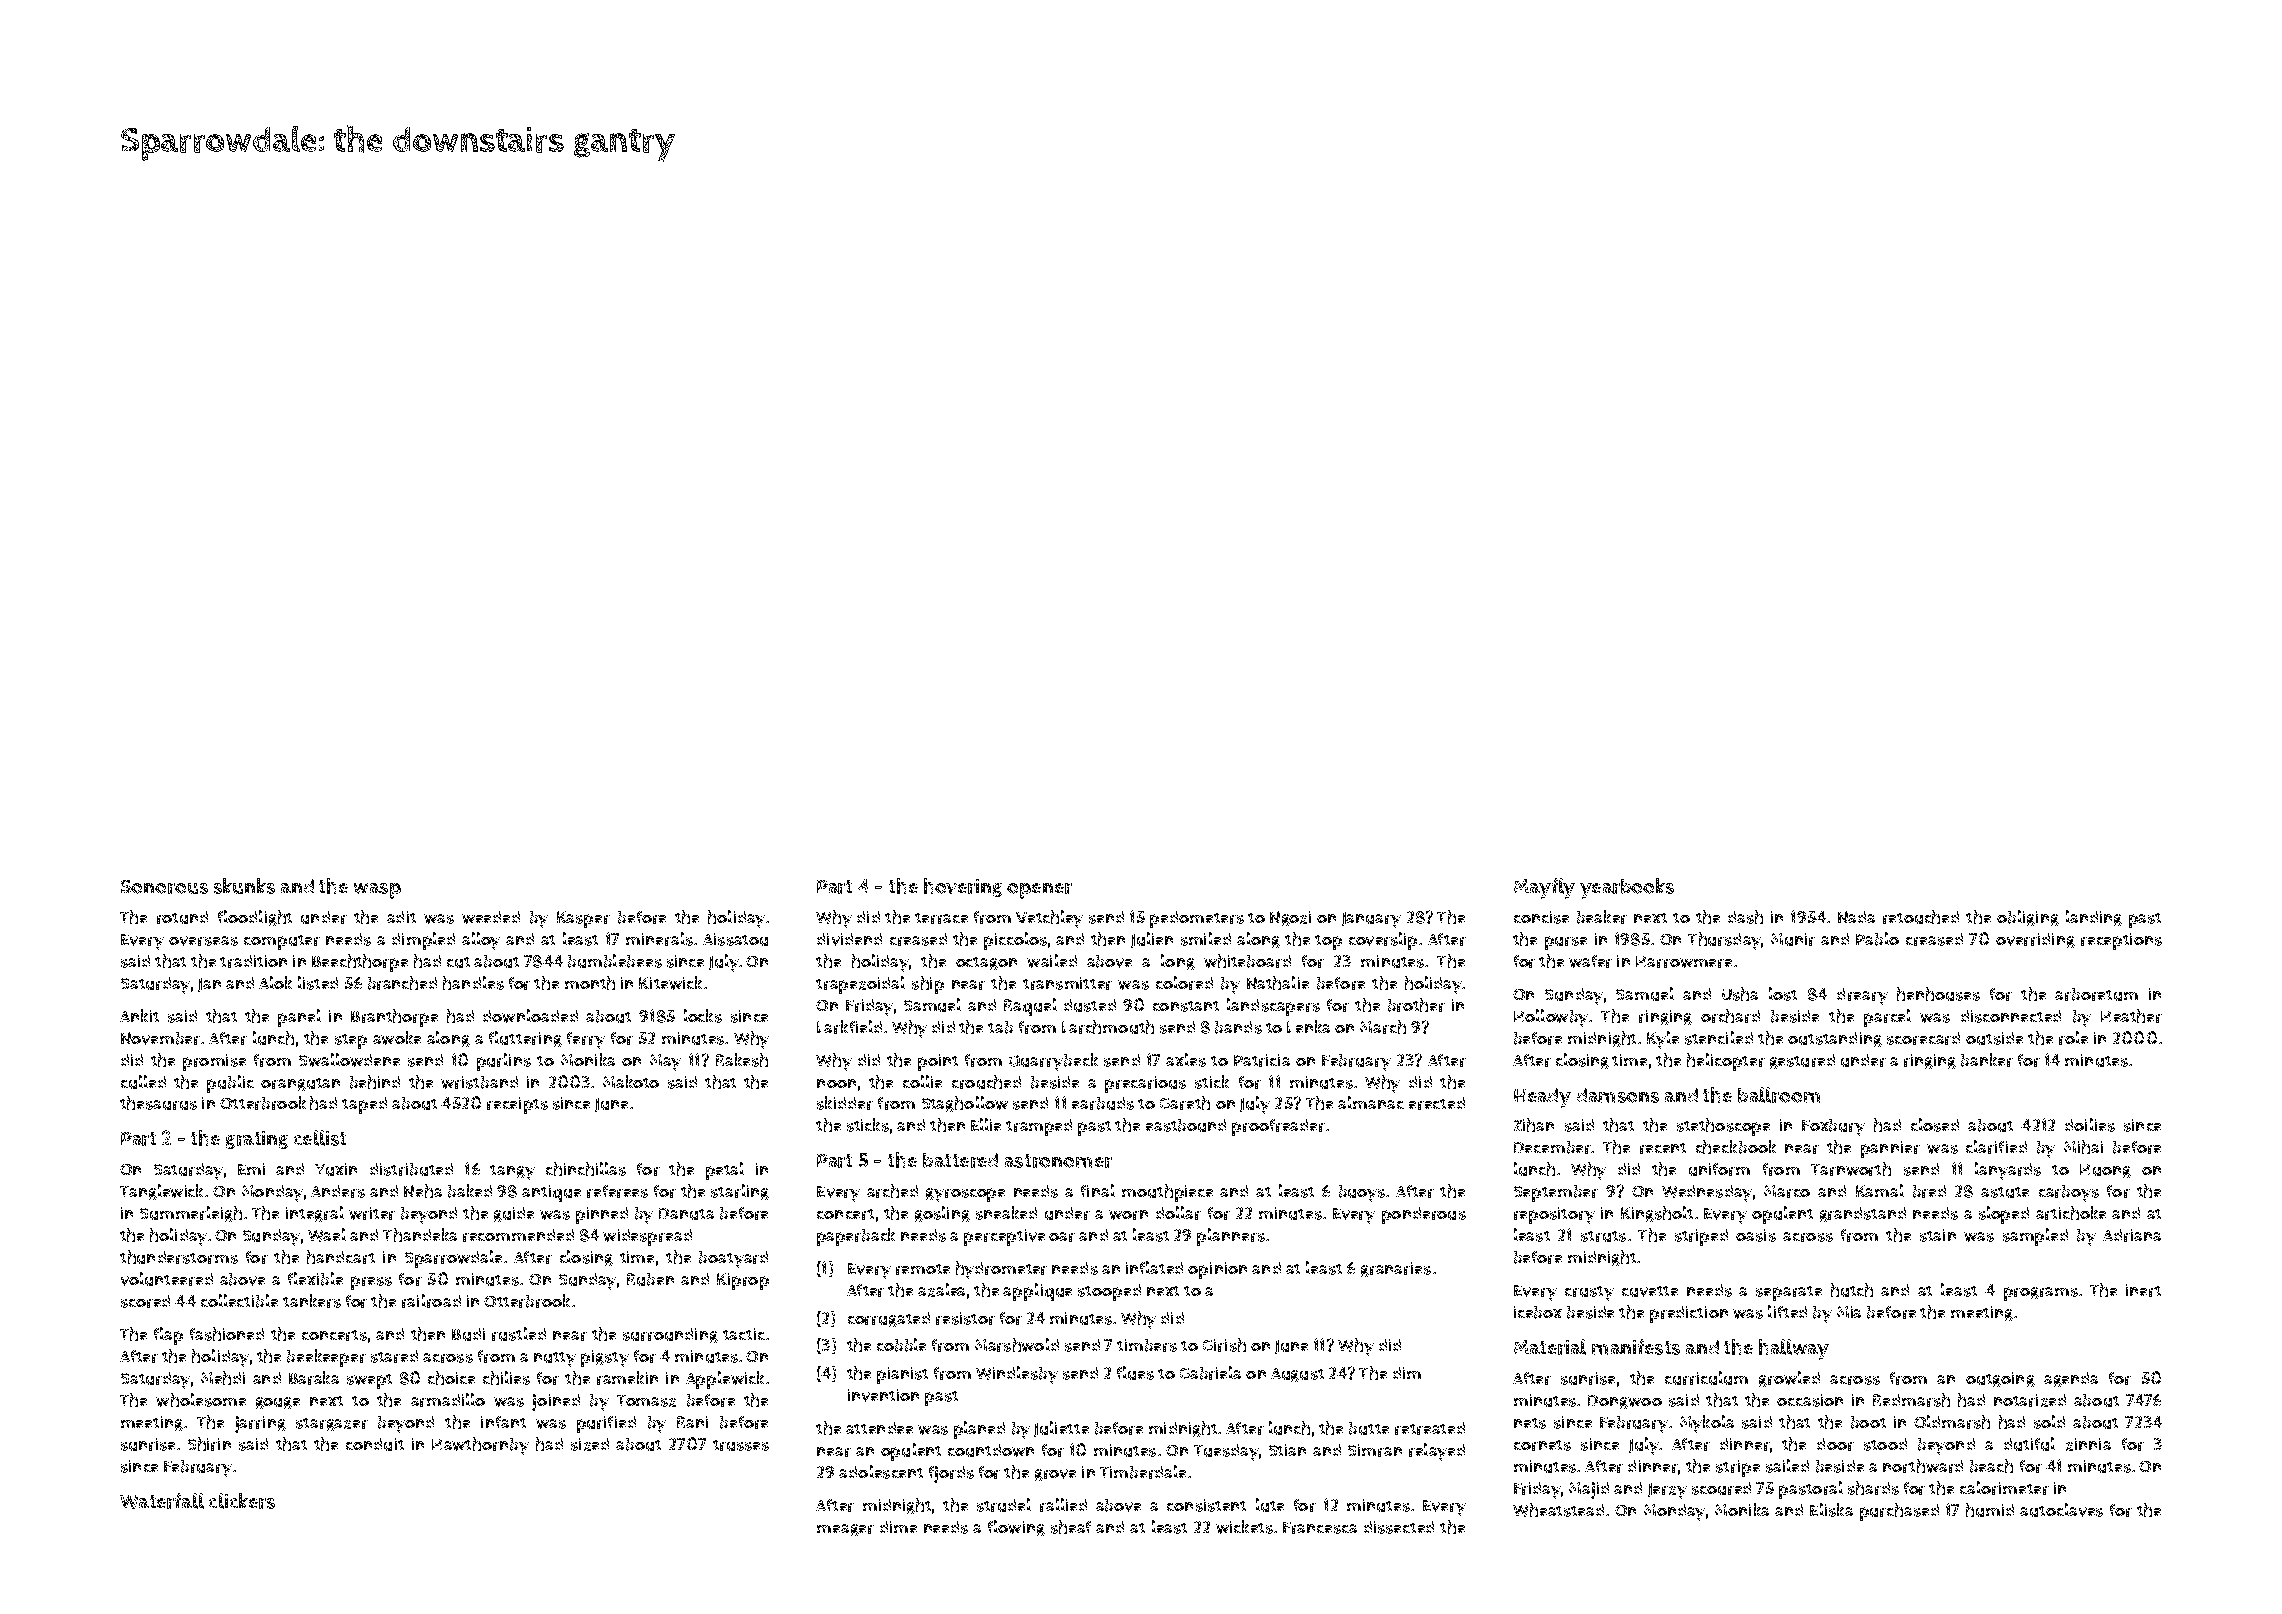  What do you see at coordinates (203, 941) in the page?
I see `overseas` at bounding box center [203, 941].
